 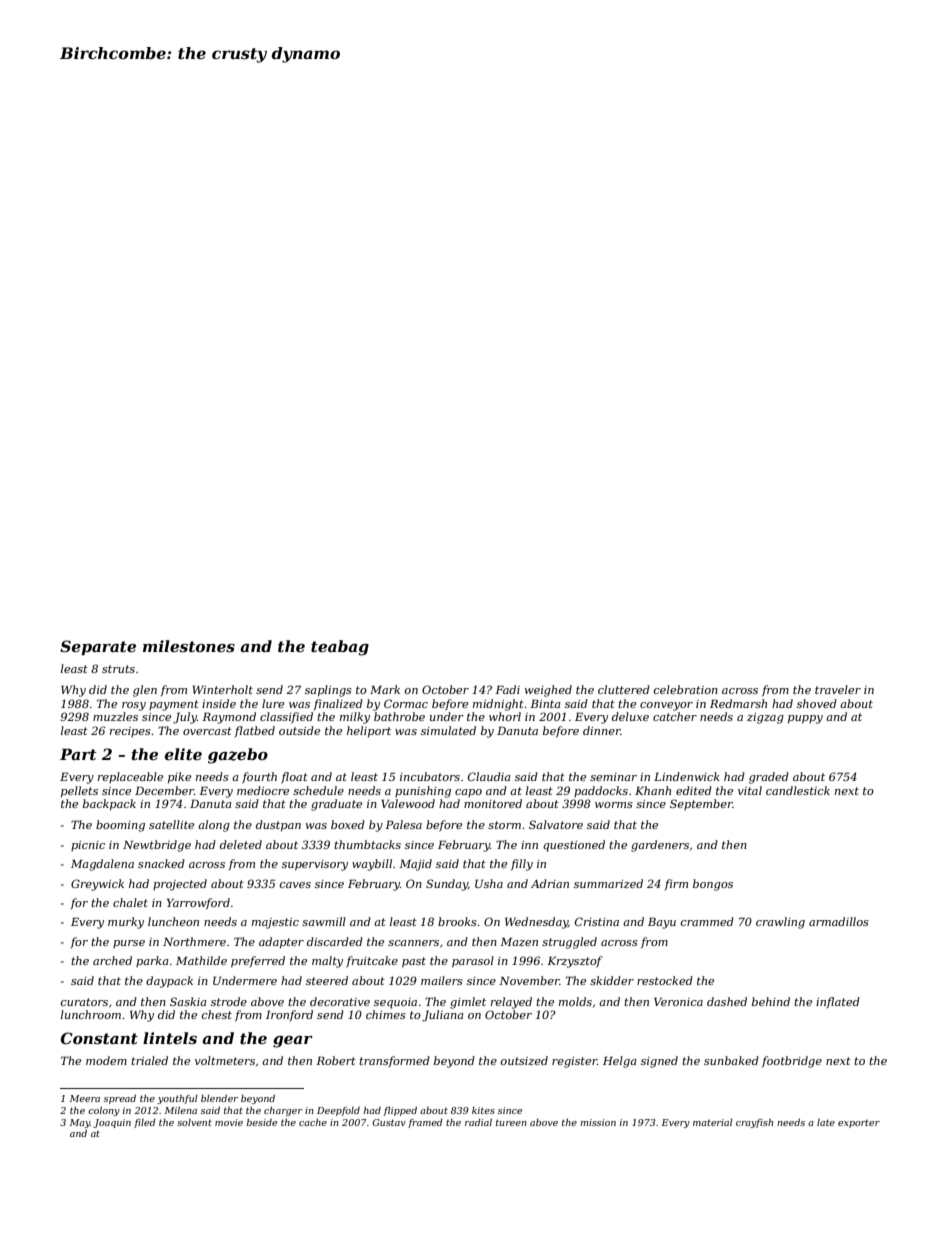 What do you see at coordinates (839, 921) in the document?
I see `armadillos` at bounding box center [839, 921].
